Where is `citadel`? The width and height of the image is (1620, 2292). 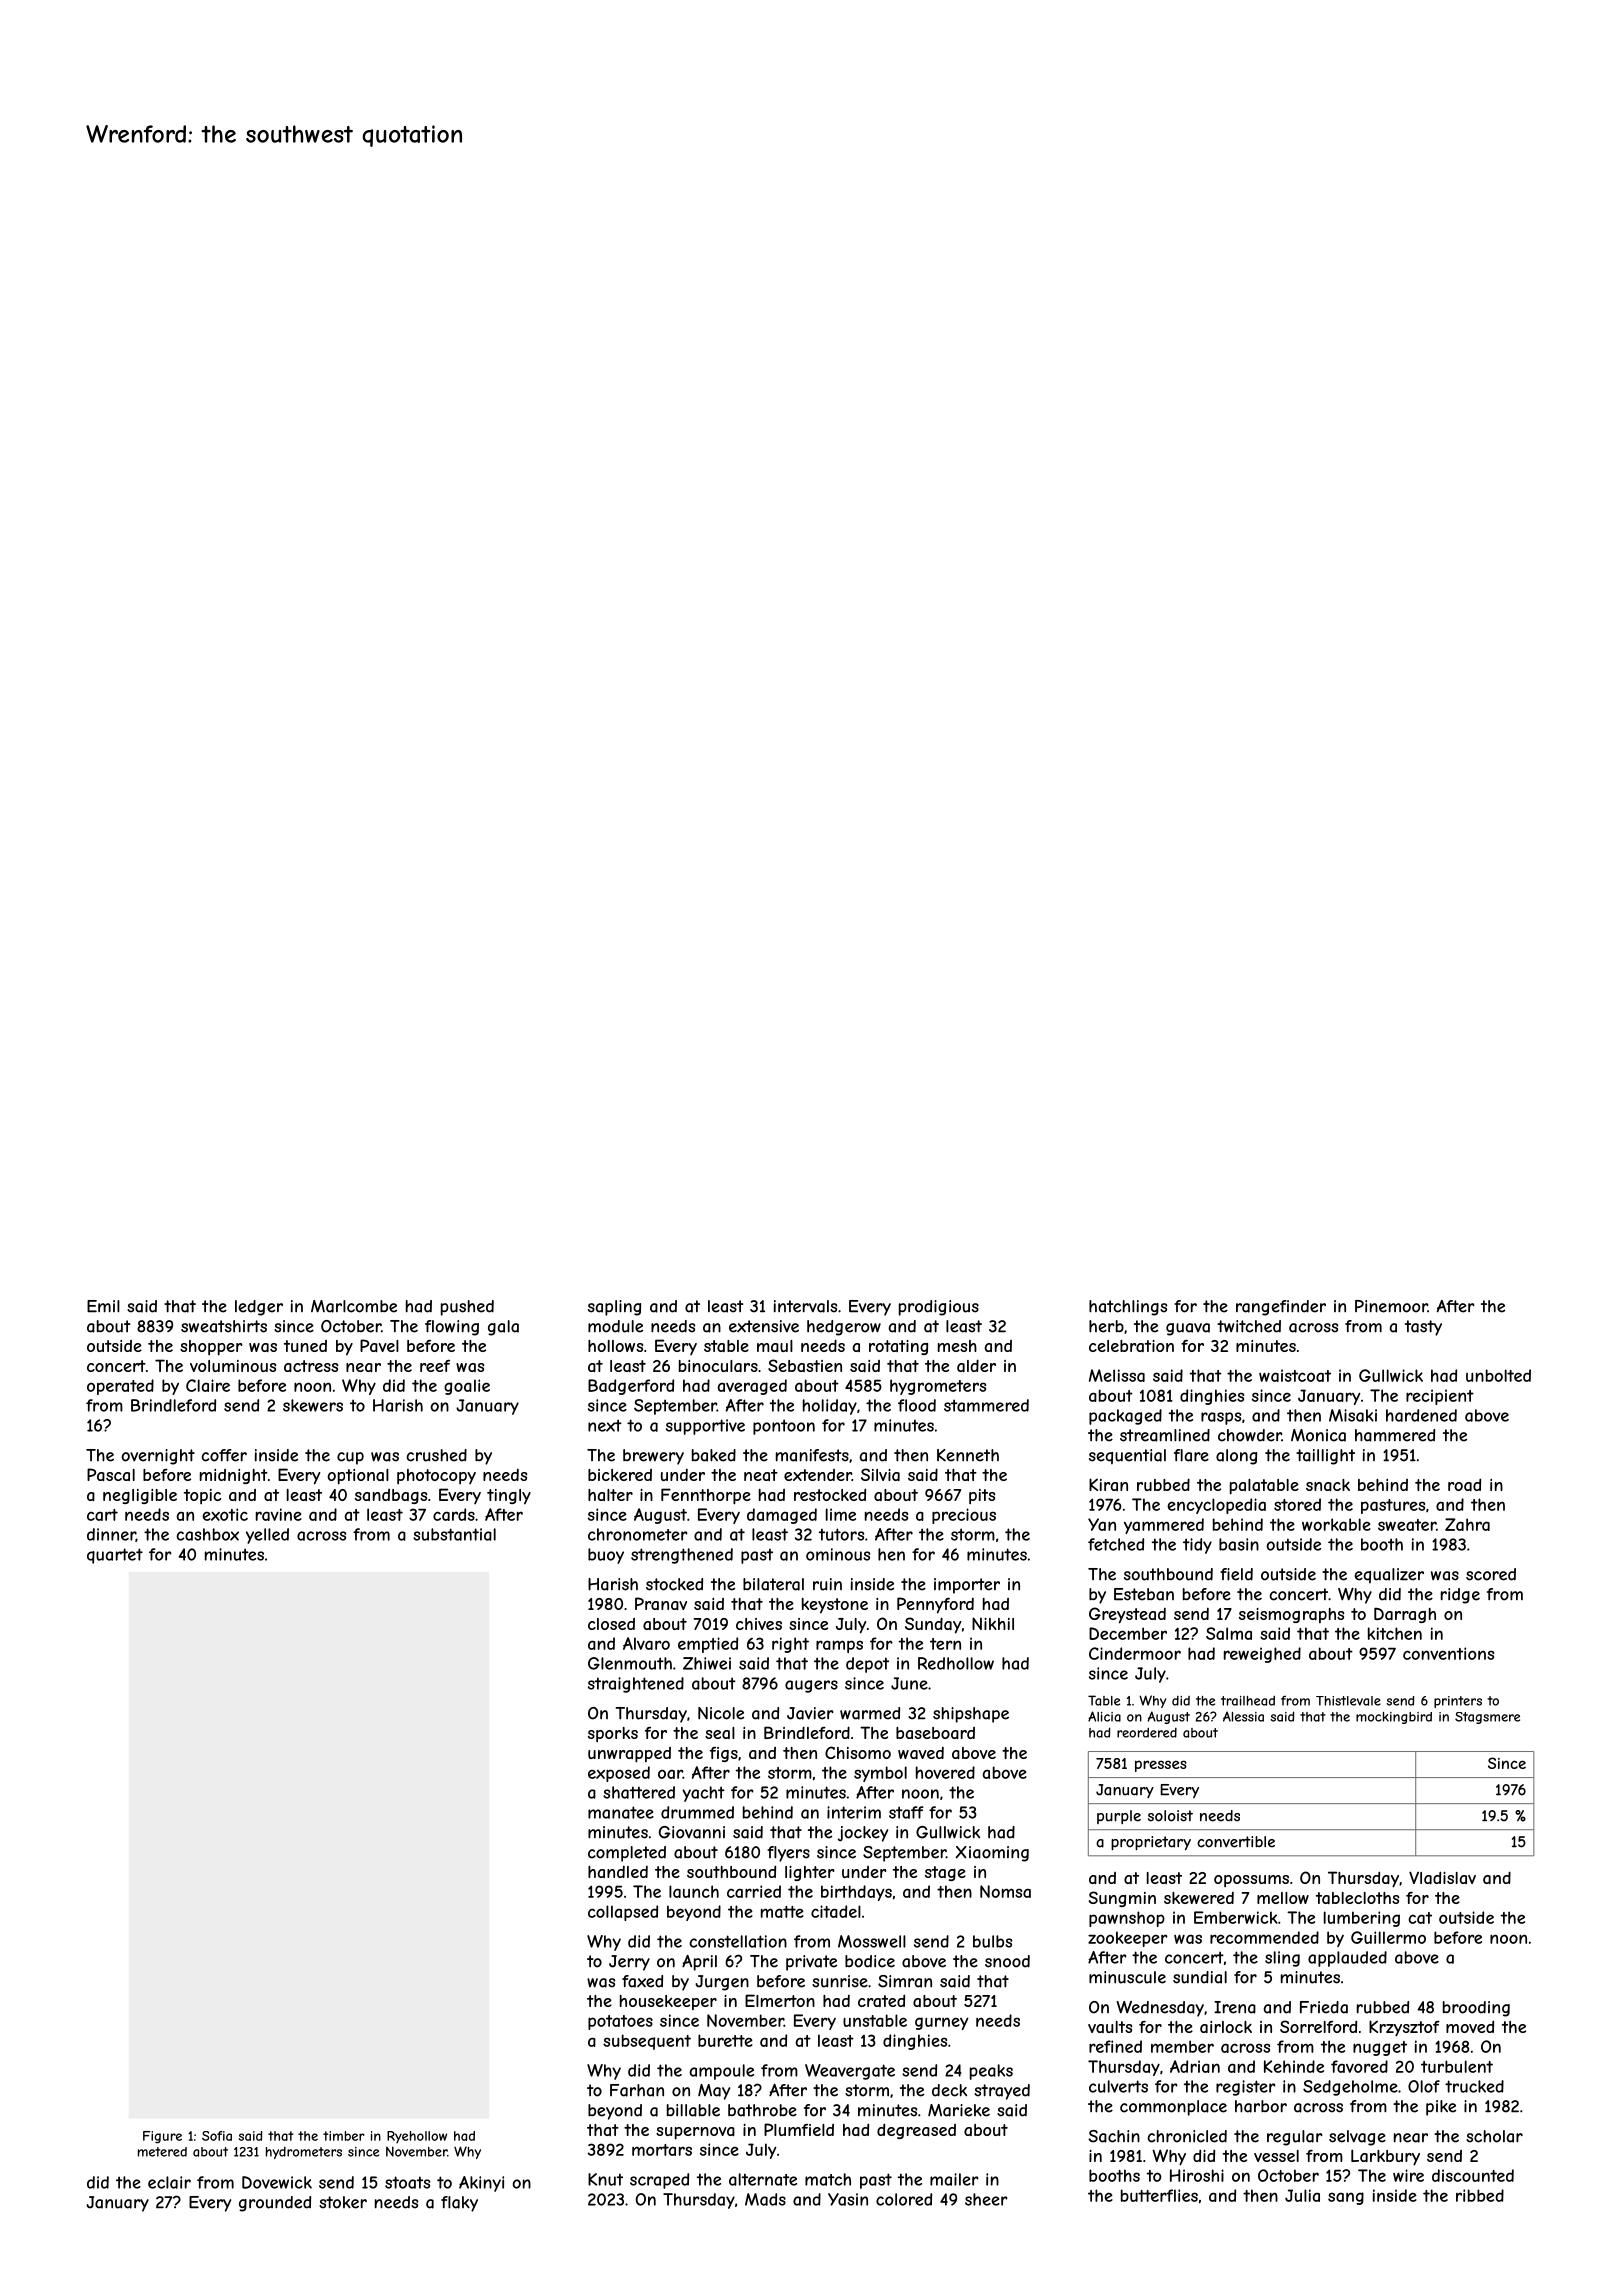 citadel is located at coordinates (836, 1911).
